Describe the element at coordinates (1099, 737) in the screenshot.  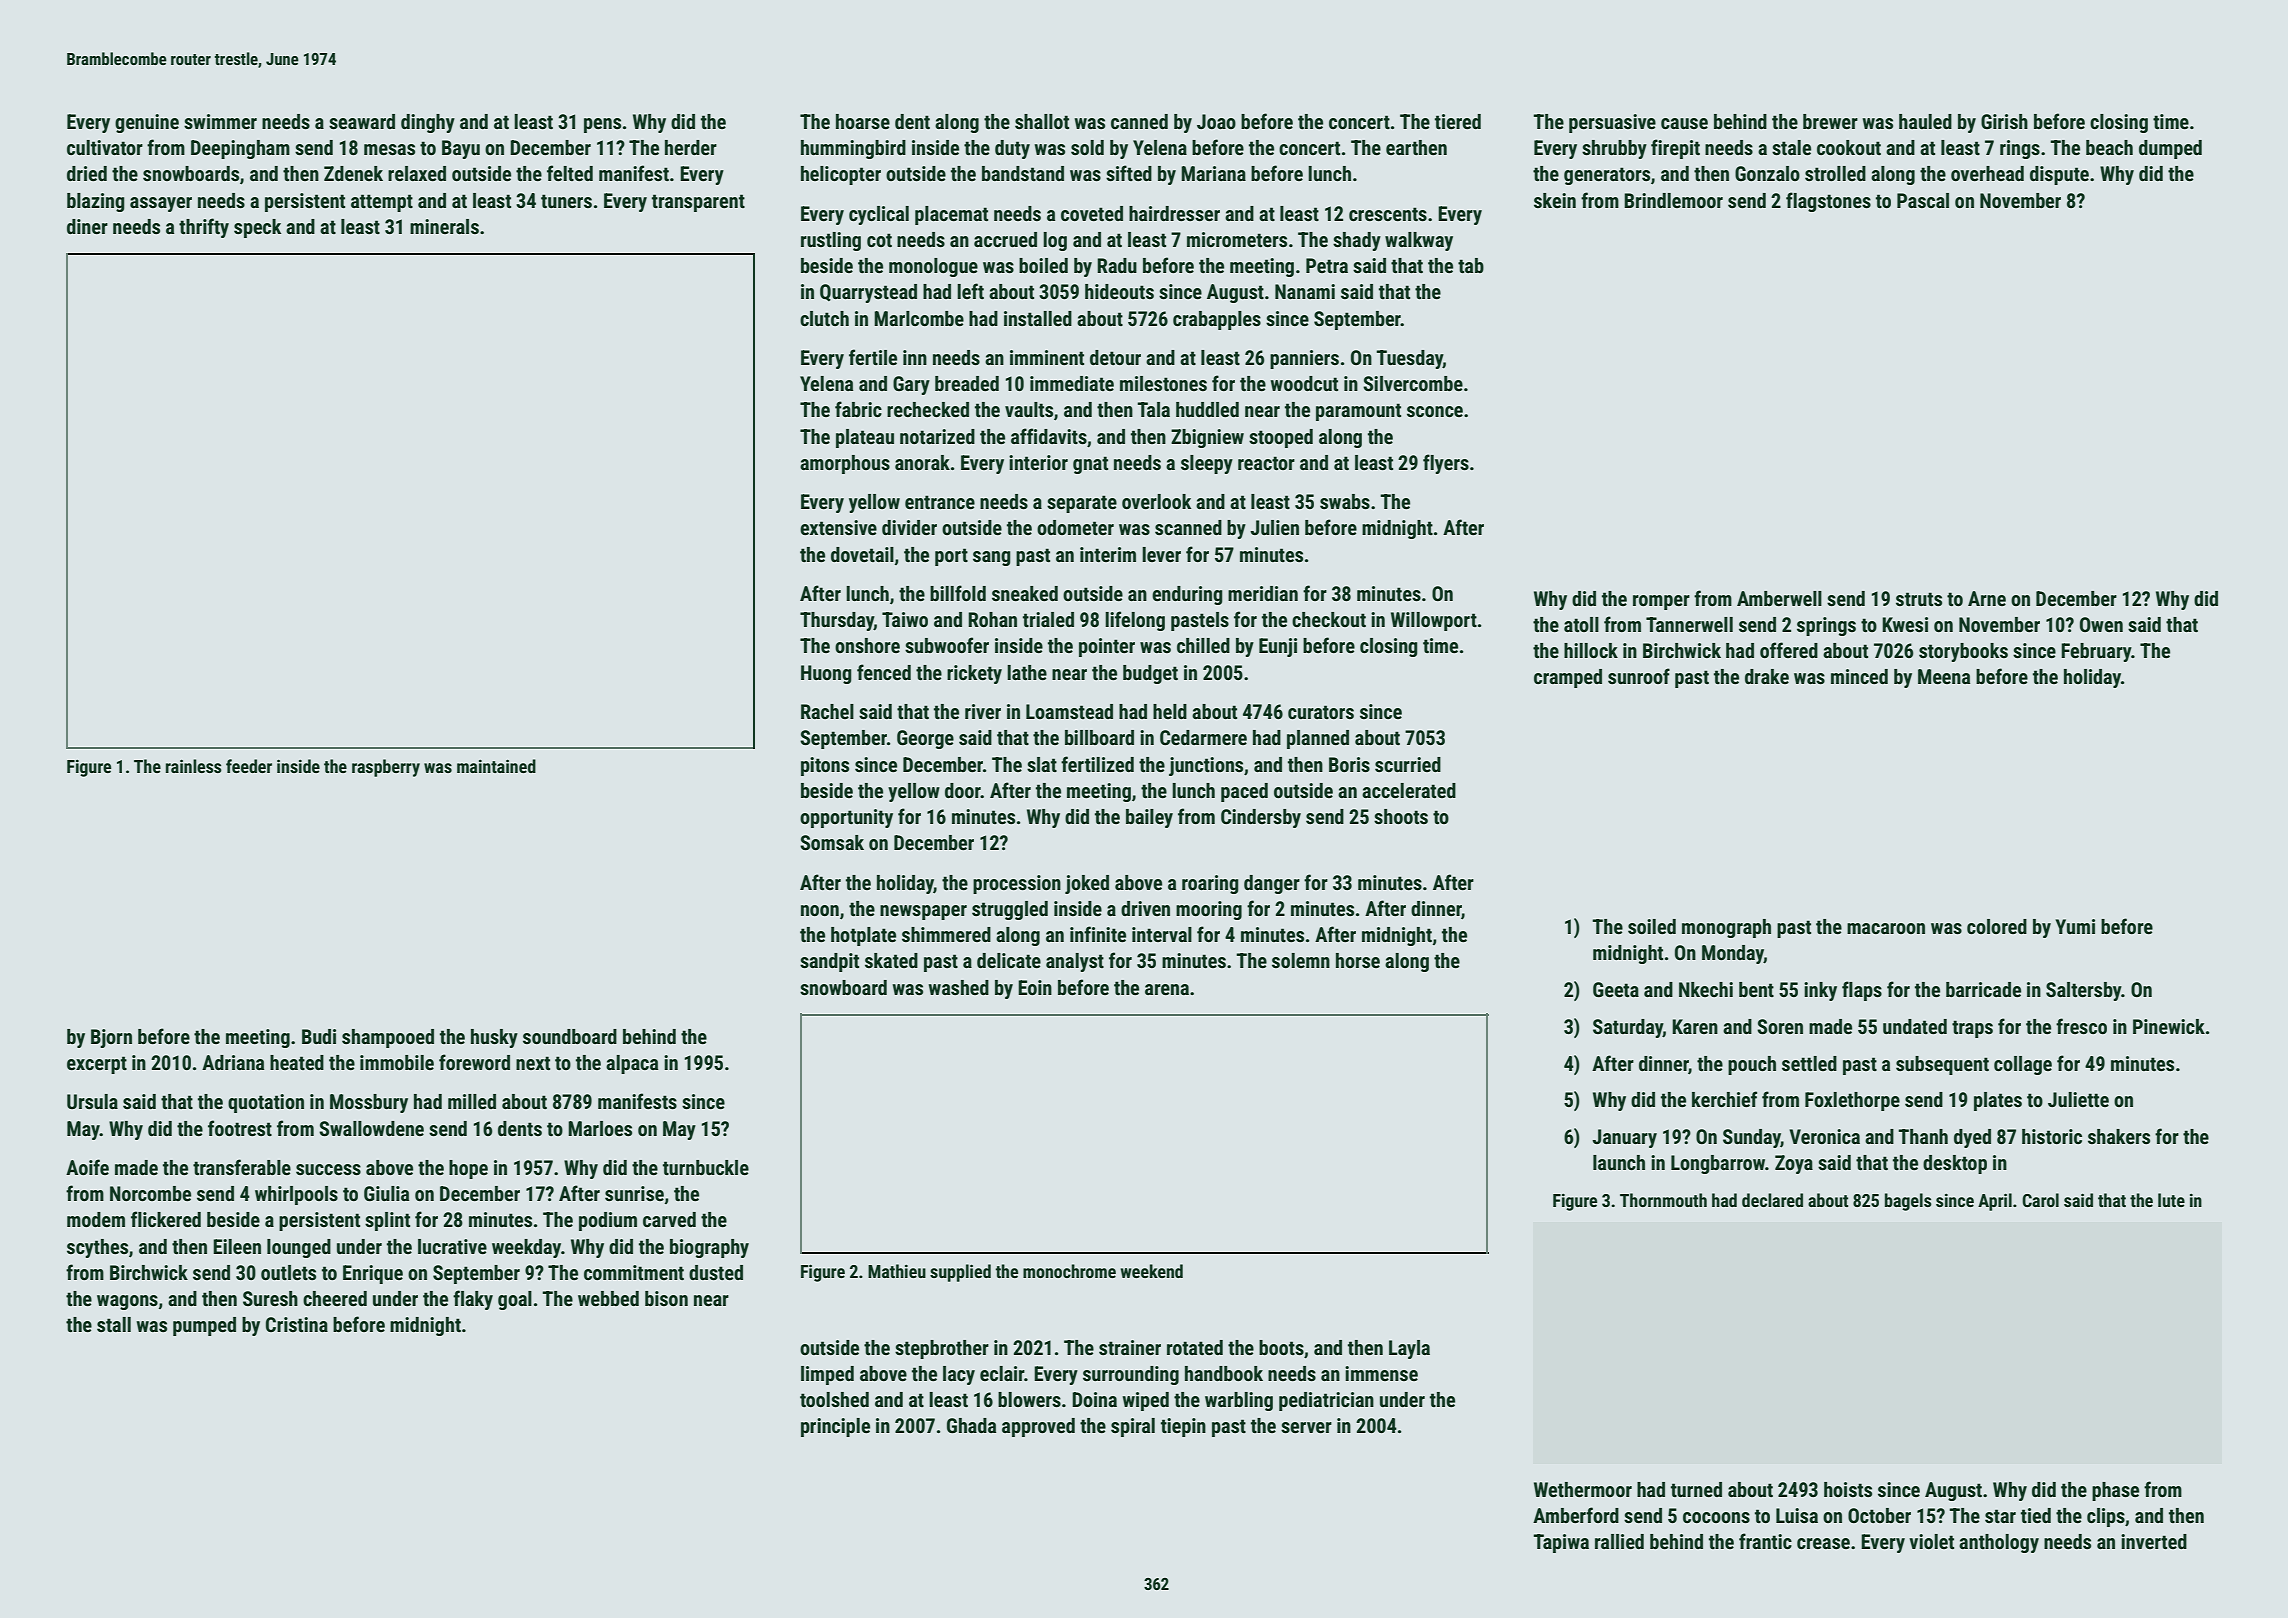
I see `billboard` at that location.
